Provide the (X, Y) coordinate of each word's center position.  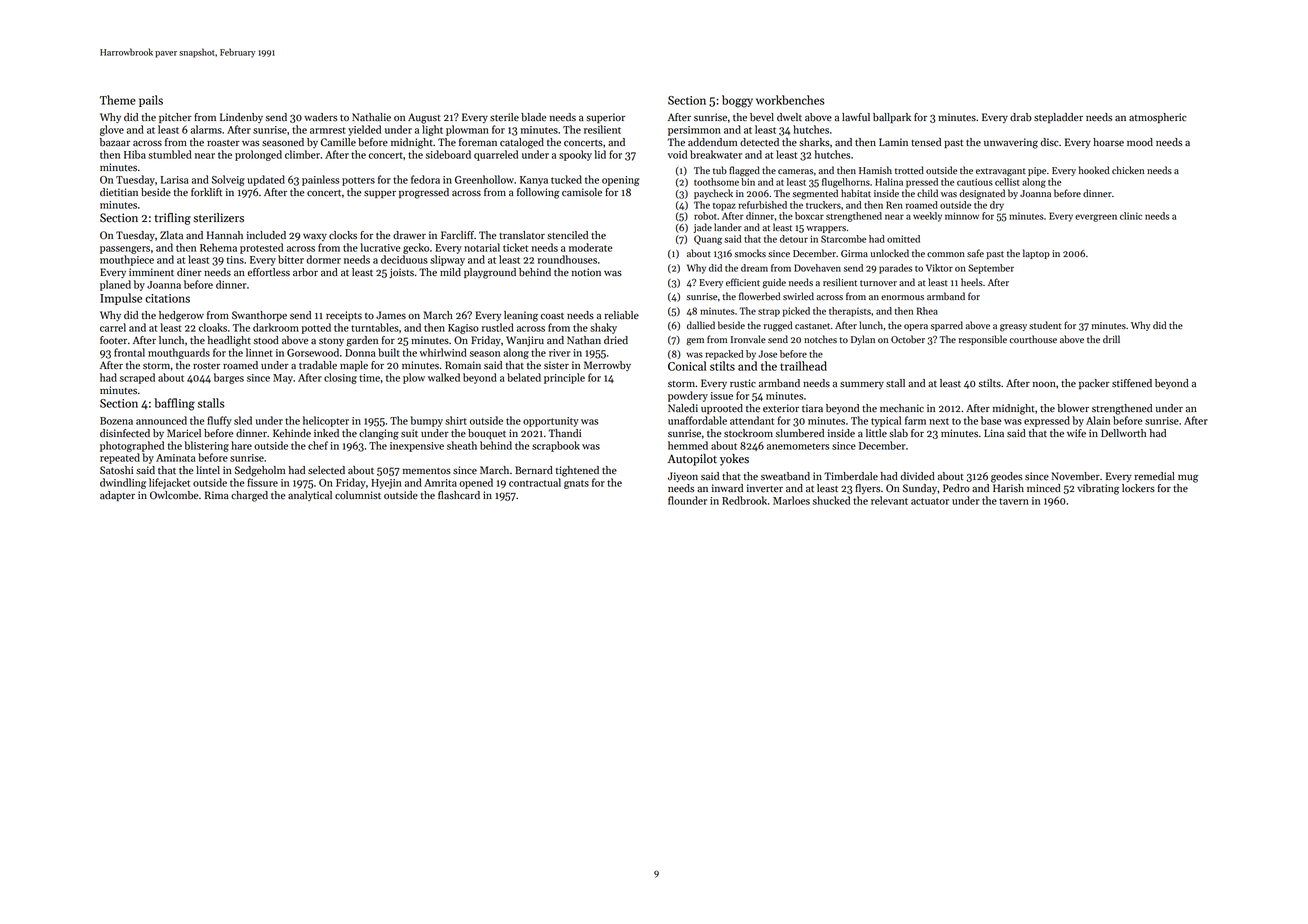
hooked (1094, 170)
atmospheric (1157, 118)
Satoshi (116, 470)
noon (1044, 384)
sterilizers (218, 218)
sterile (504, 117)
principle (564, 378)
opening (620, 181)
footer (113, 340)
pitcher (175, 118)
